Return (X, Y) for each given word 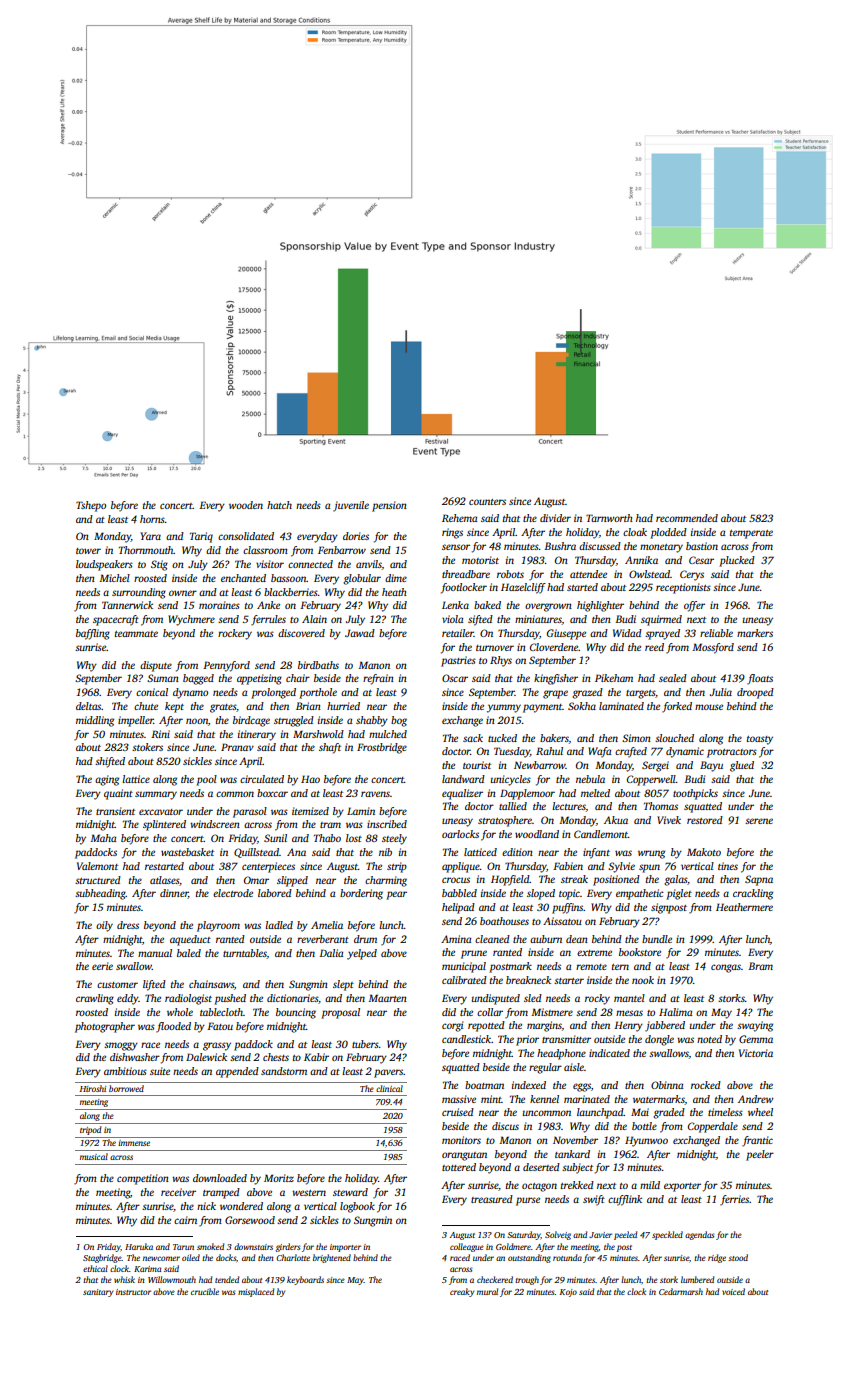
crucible (205, 1291)
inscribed (387, 824)
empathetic (640, 894)
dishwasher (135, 1057)
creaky (462, 1292)
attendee (588, 574)
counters (487, 502)
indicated (609, 1053)
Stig (159, 565)
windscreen (215, 824)
